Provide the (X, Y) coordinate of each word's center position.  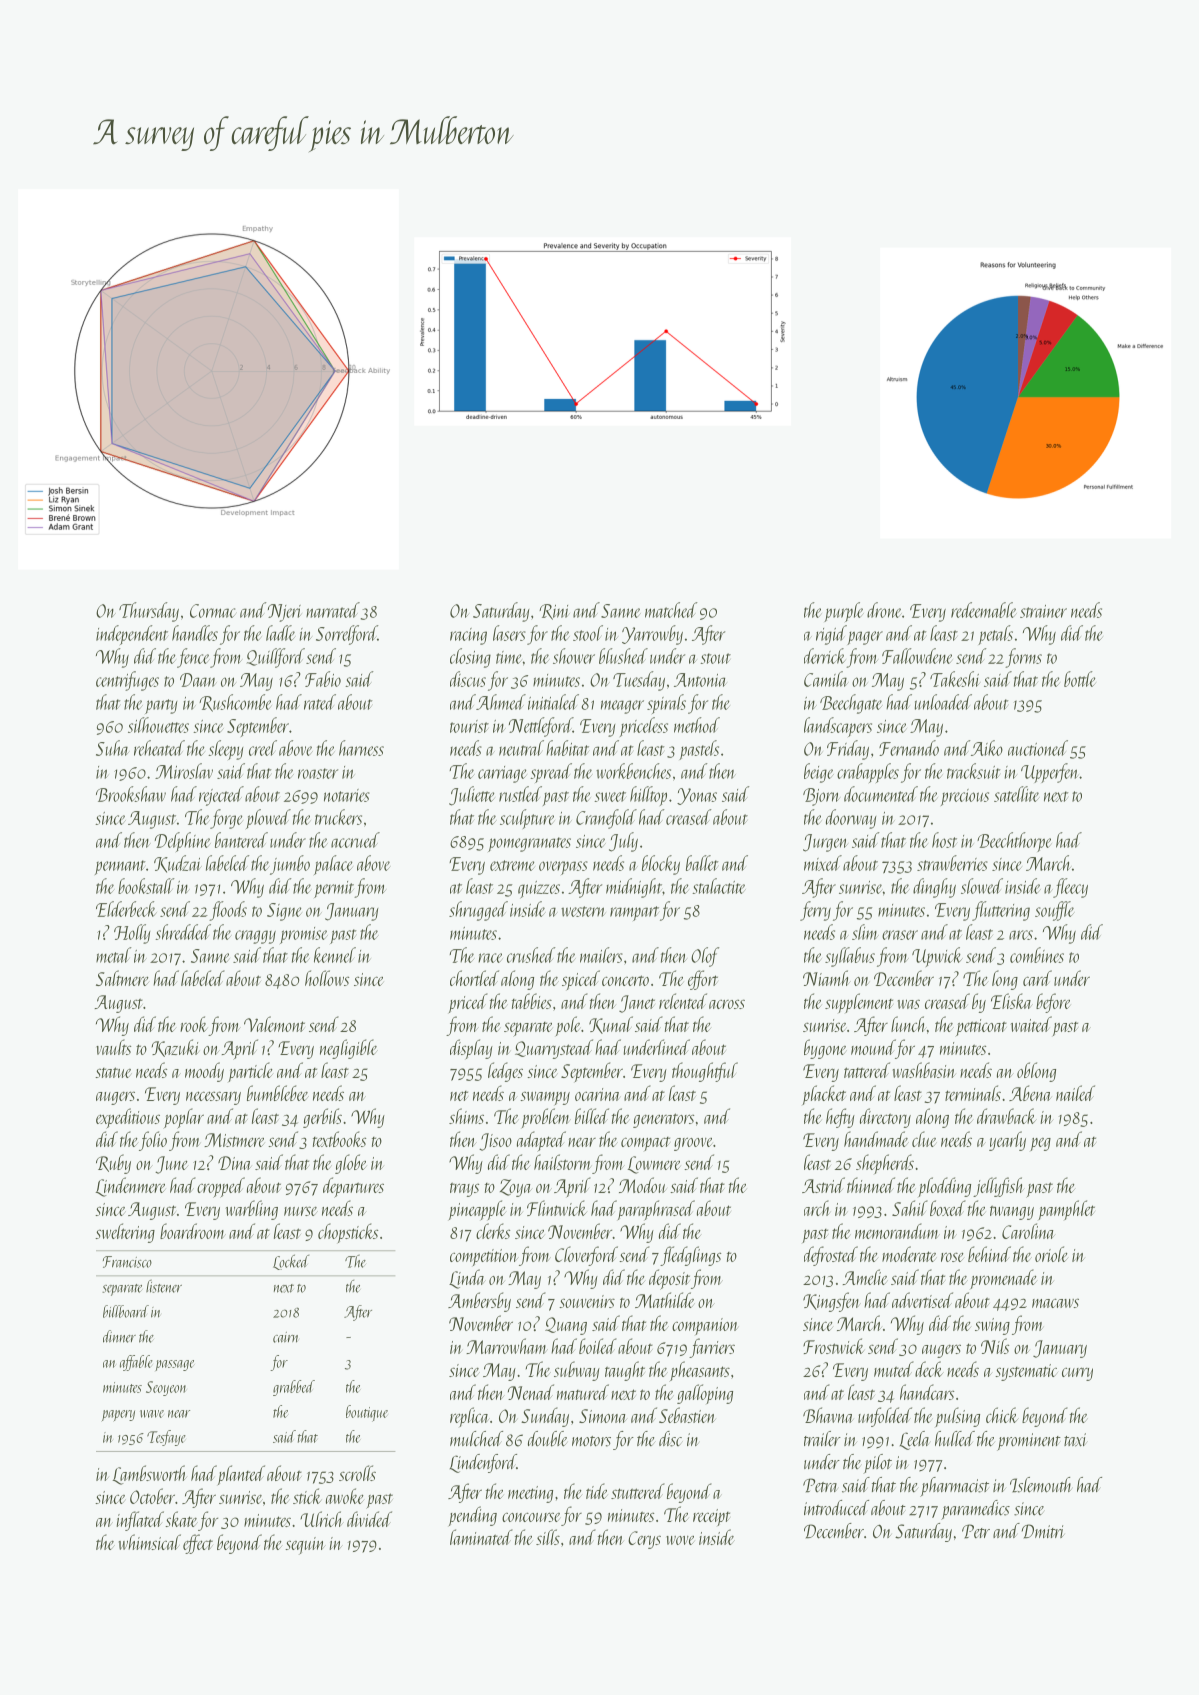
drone (884, 610)
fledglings (690, 1256)
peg (1040, 1144)
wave (152, 1414)
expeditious (128, 1118)
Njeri (284, 613)
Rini (554, 612)
